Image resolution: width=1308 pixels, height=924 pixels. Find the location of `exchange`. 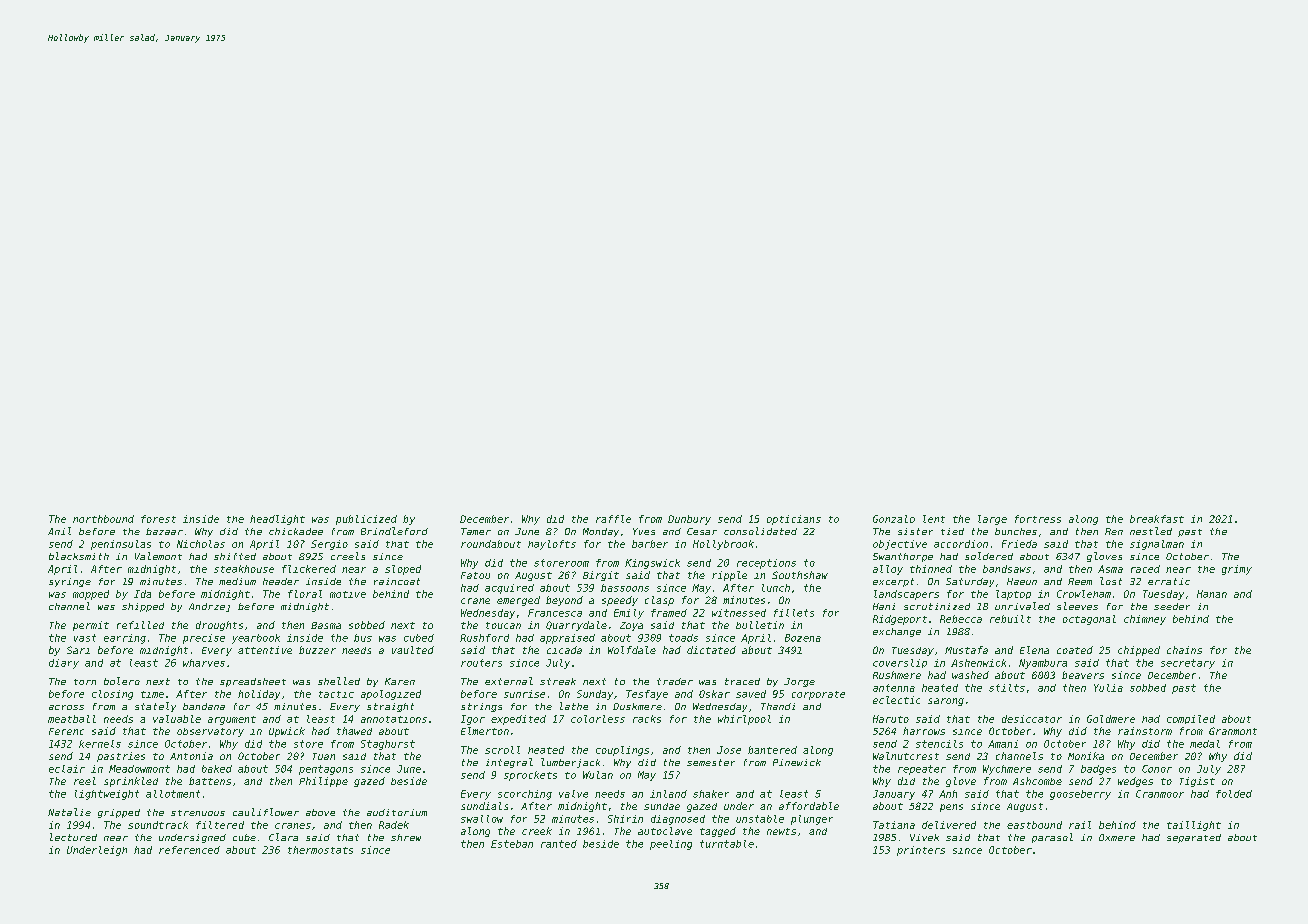

exchange is located at coordinates (897, 632).
